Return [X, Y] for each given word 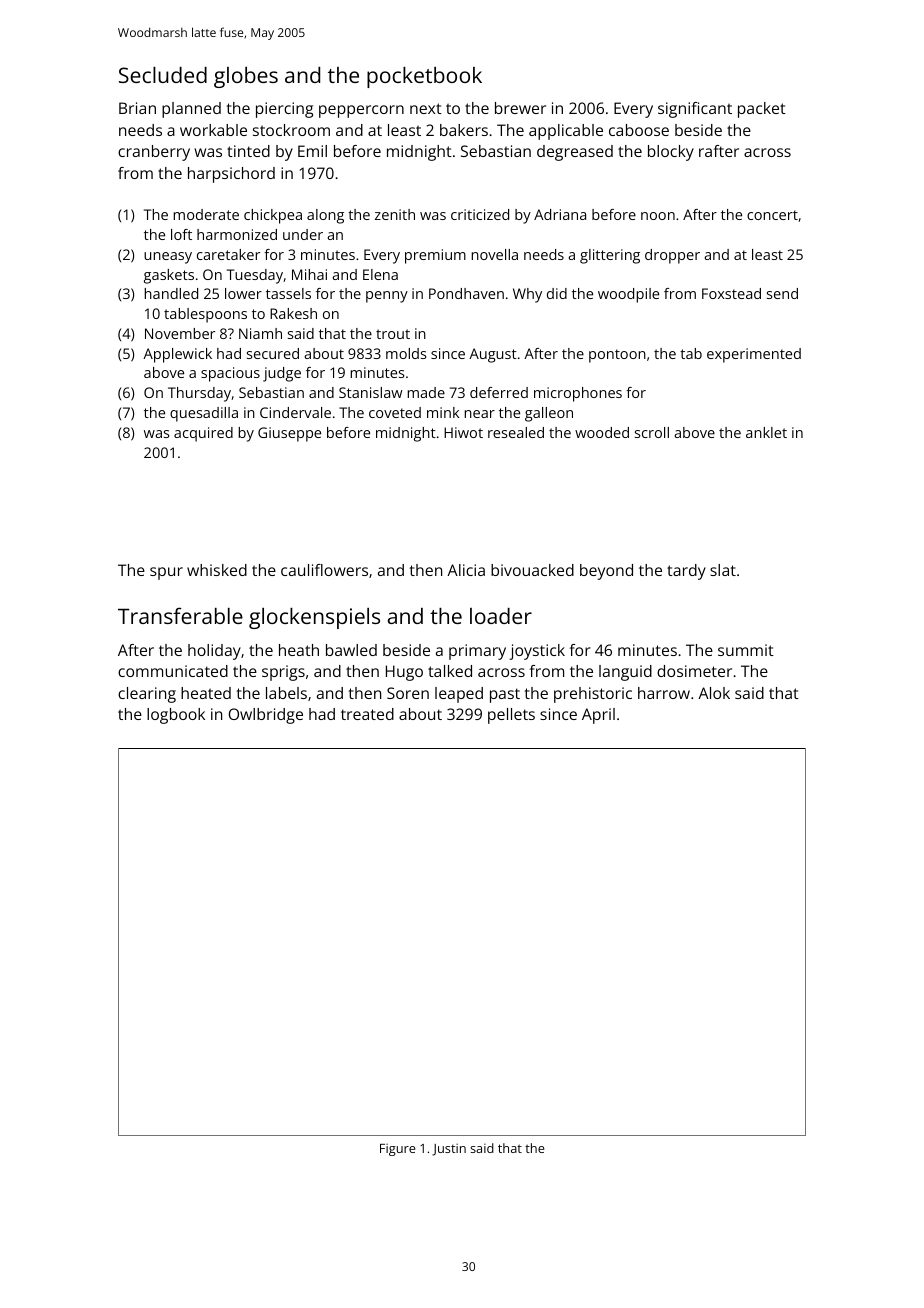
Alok [714, 693]
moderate [206, 214]
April [598, 716]
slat [723, 570]
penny [387, 297]
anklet [766, 432]
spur [166, 573]
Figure [397, 1149]
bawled [351, 650]
